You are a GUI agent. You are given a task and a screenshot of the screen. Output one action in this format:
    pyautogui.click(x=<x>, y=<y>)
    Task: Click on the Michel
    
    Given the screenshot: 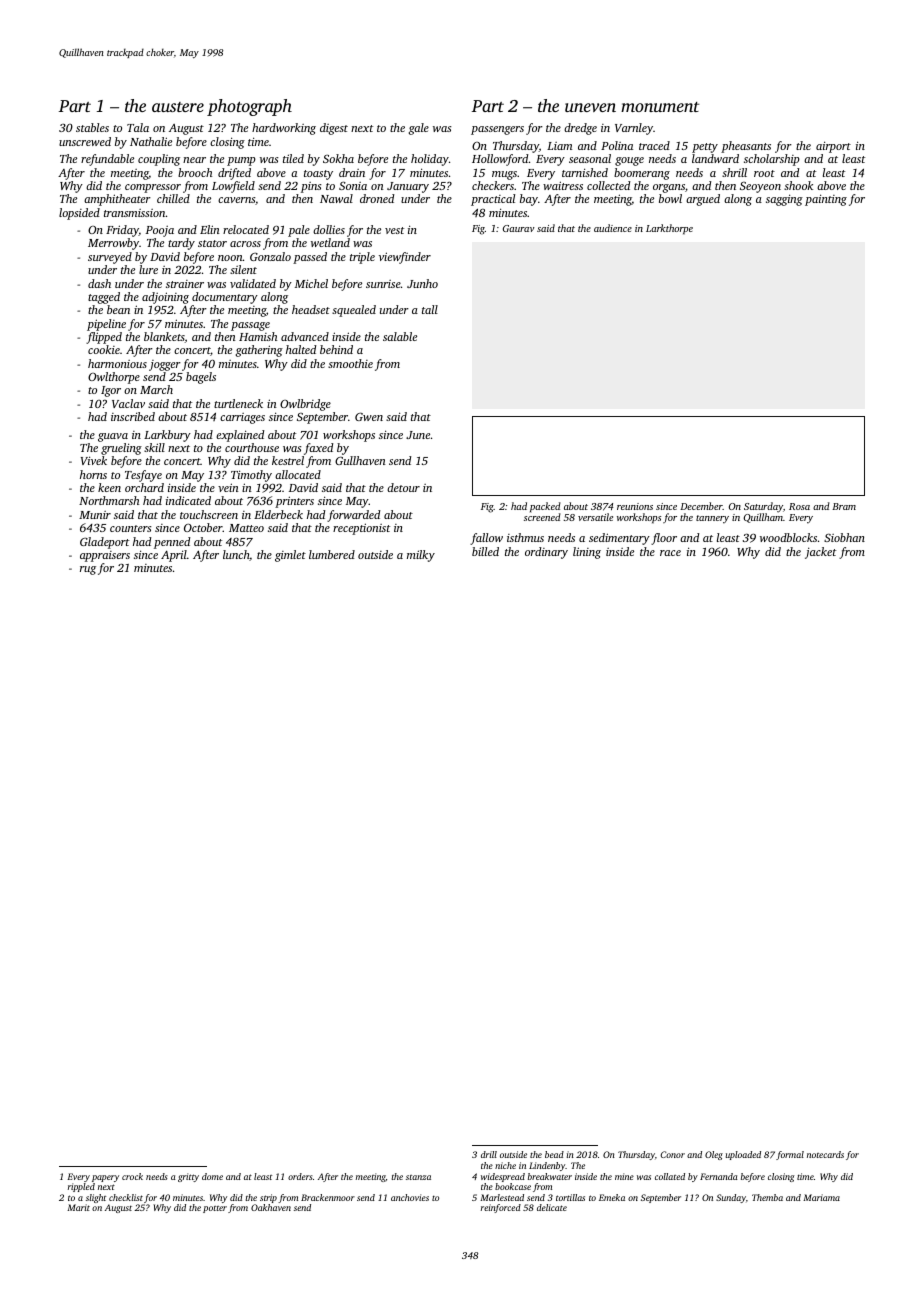 What is the action you would take?
    pyautogui.click(x=311, y=283)
